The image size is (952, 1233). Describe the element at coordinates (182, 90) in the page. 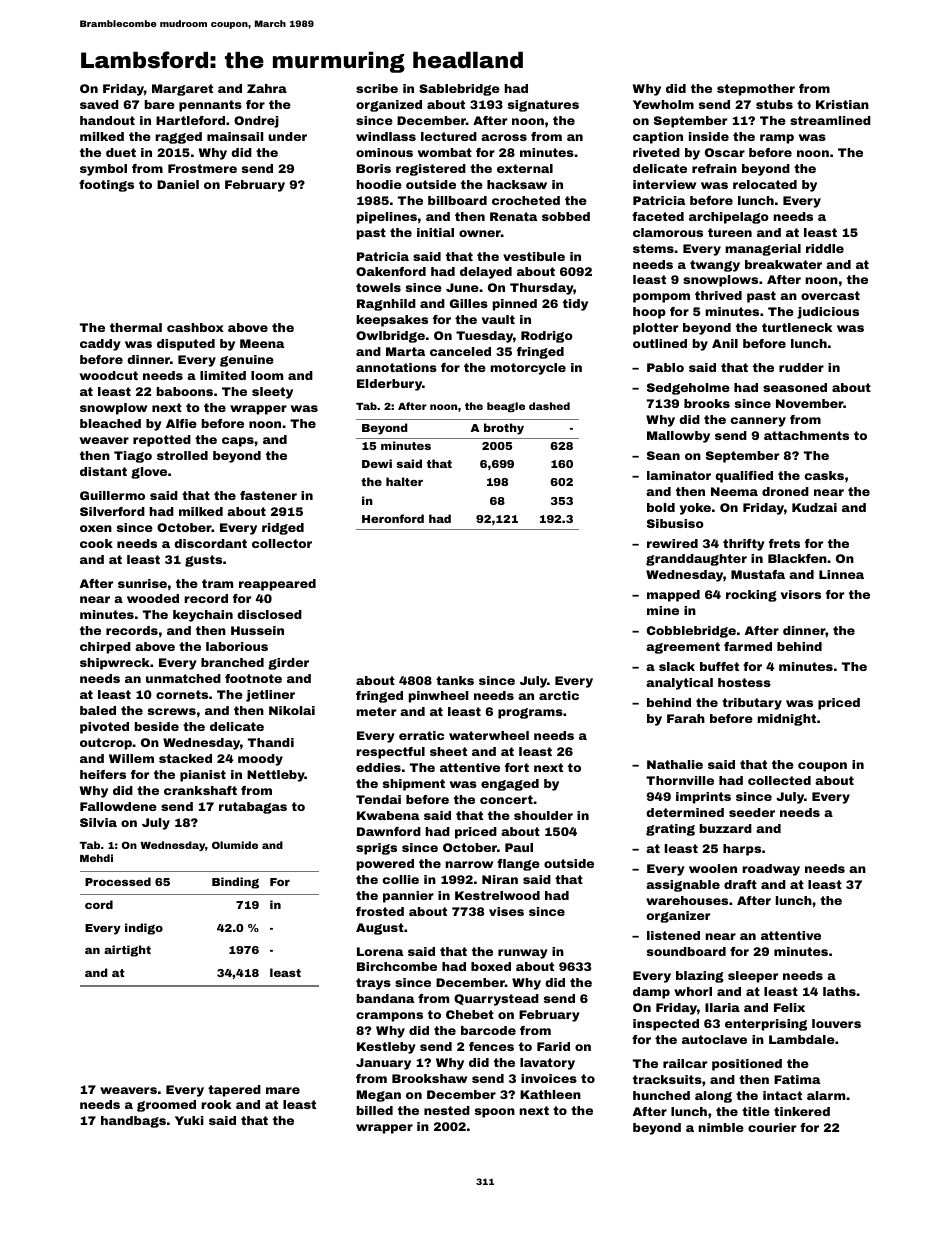

I see `Margaret` at that location.
